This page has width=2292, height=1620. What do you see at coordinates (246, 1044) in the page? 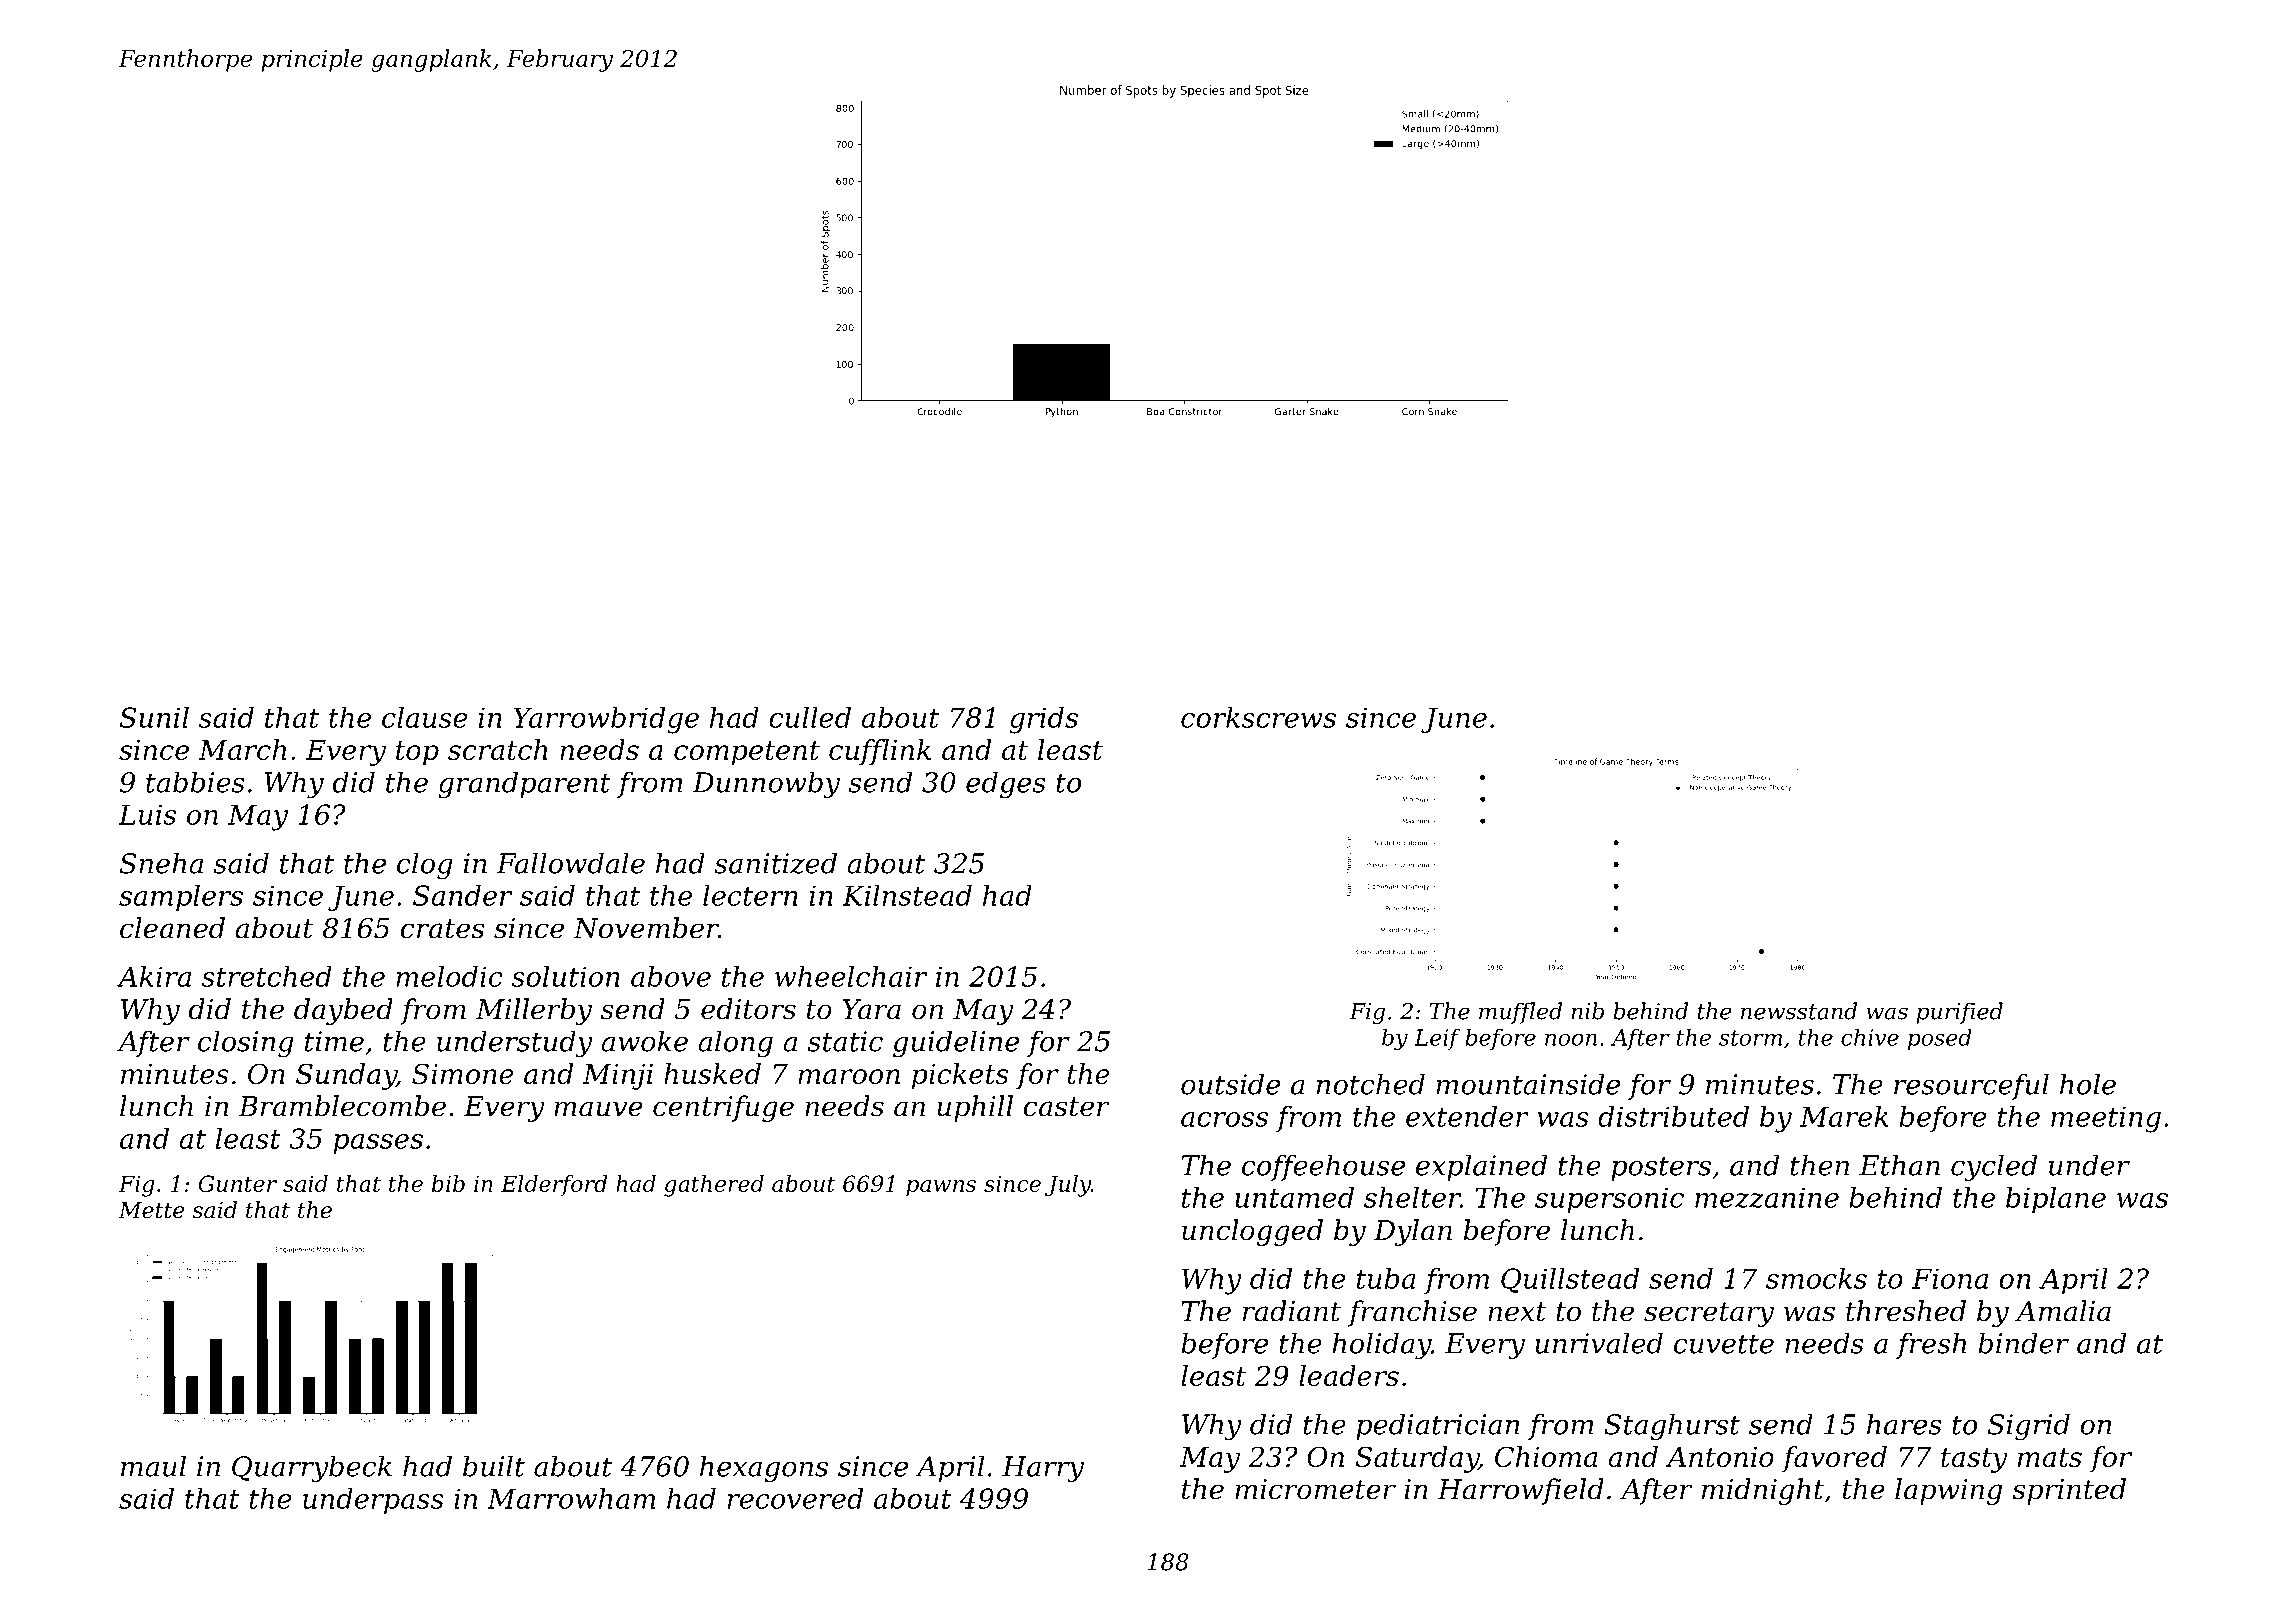
I see `closing` at bounding box center [246, 1044].
